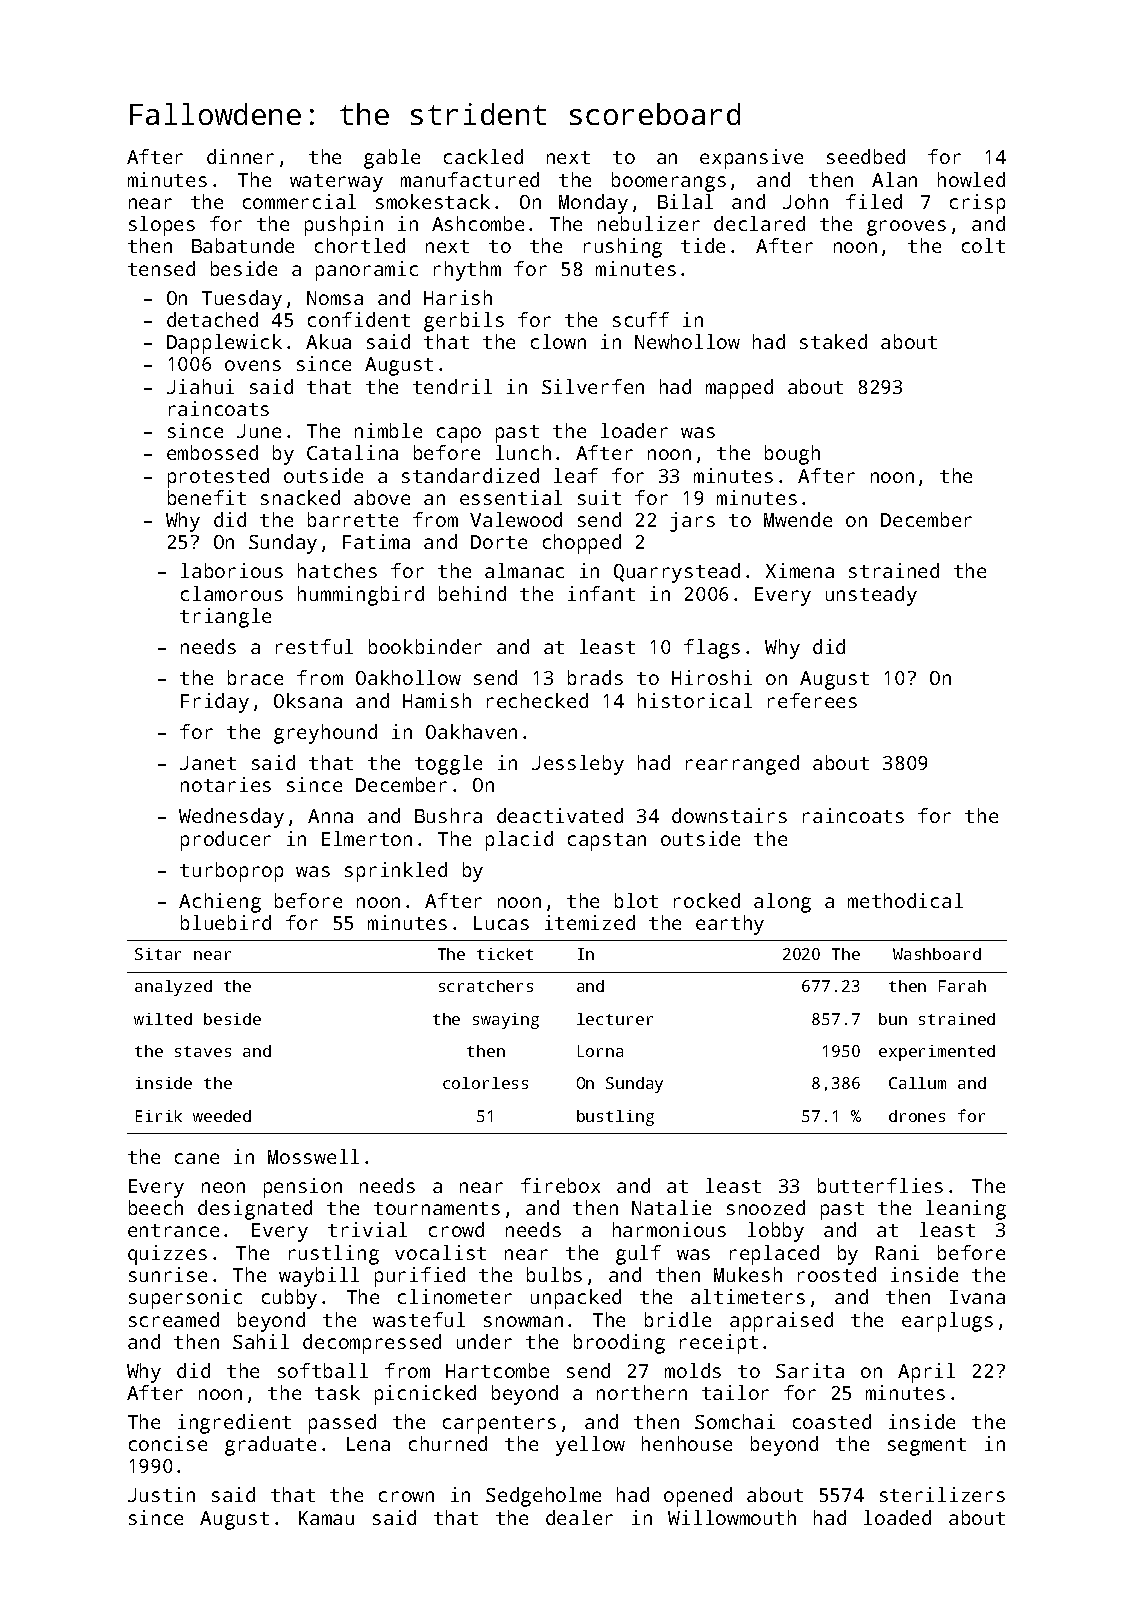 The image size is (1134, 1604). What do you see at coordinates (866, 156) in the image?
I see `seedbed` at bounding box center [866, 156].
